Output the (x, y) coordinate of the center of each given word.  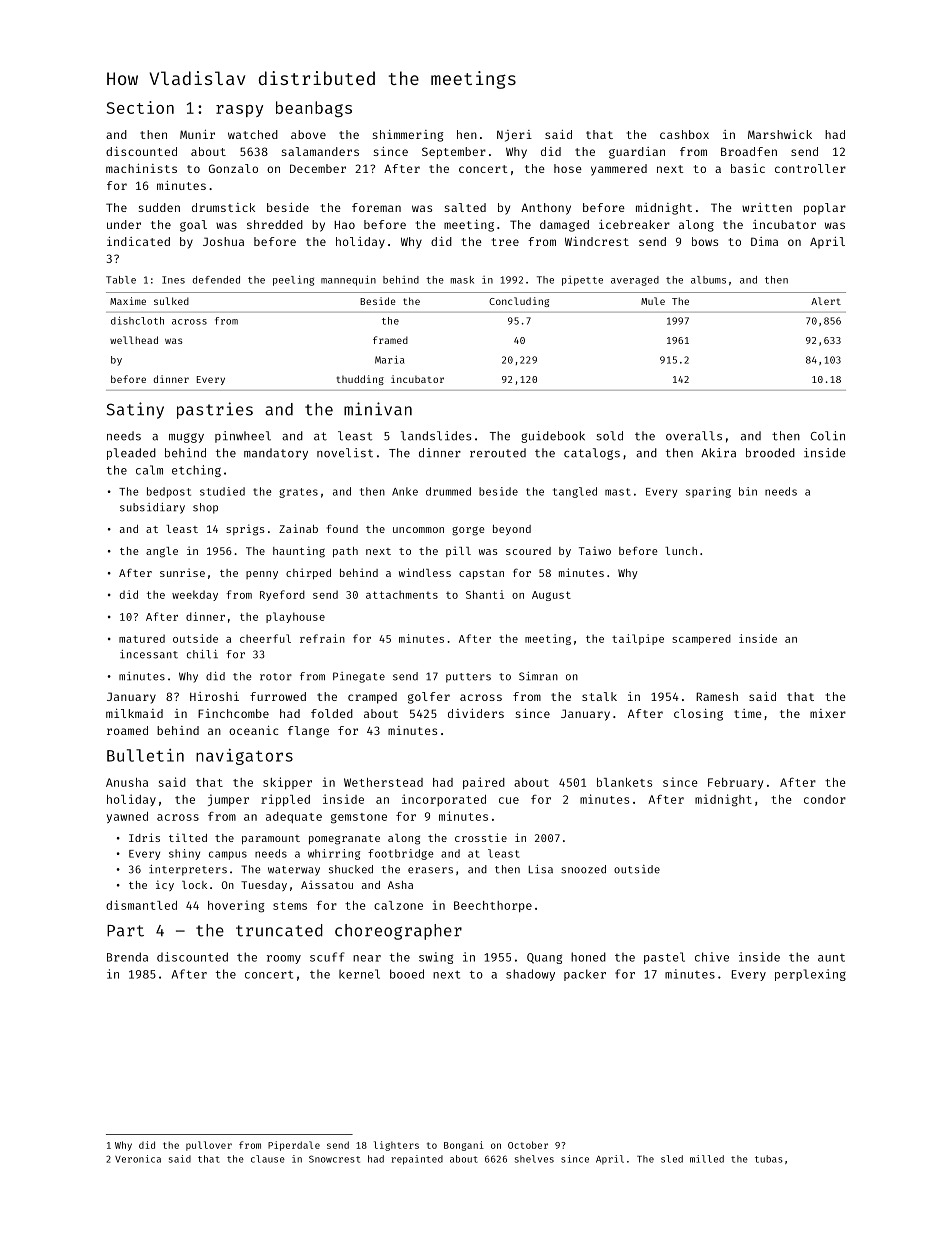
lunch (681, 551)
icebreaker (634, 224)
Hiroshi (214, 696)
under (124, 224)
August (551, 596)
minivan (378, 409)
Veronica (138, 1159)
